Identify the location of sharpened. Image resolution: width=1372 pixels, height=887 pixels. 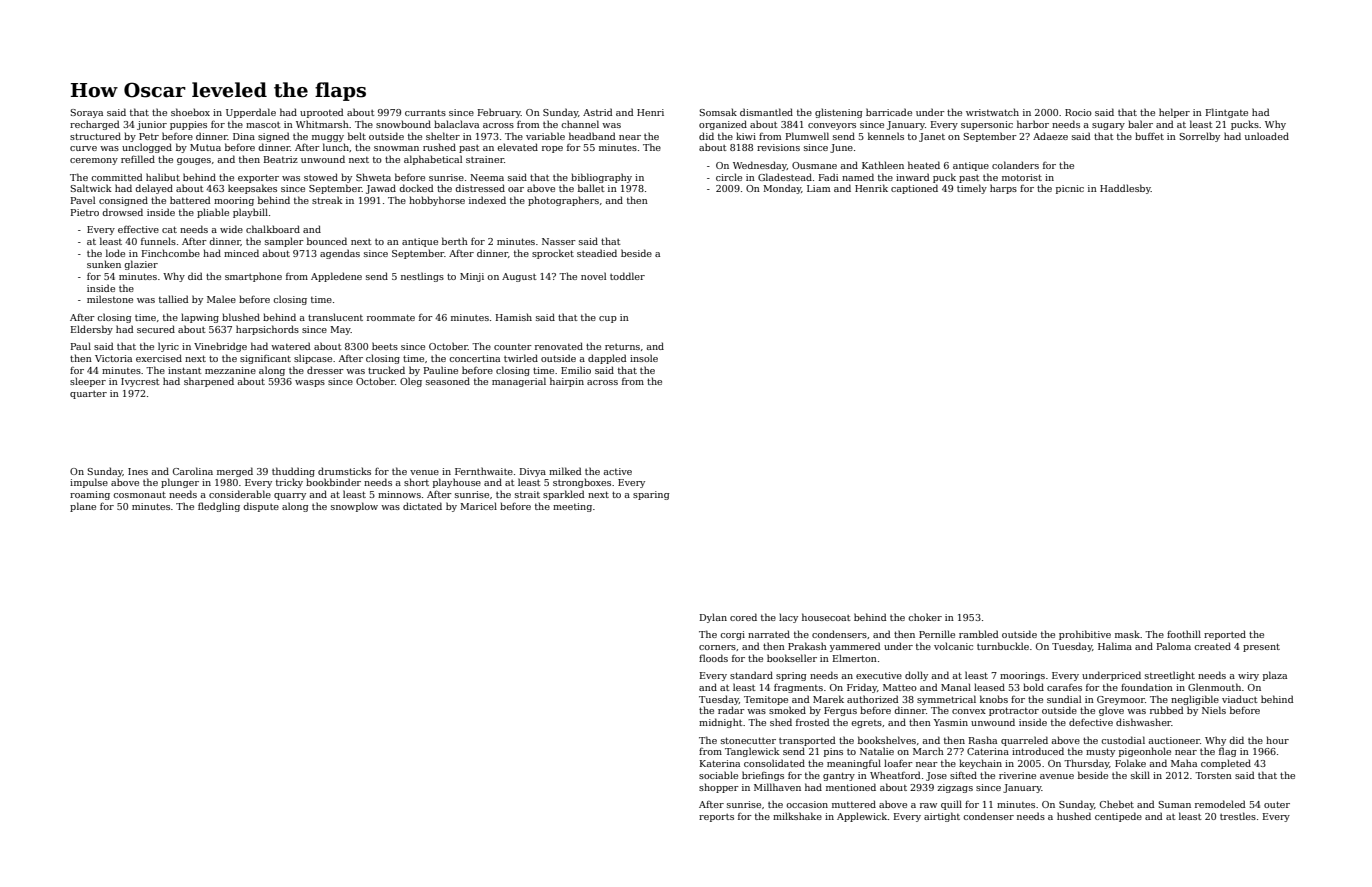
(209, 382).
